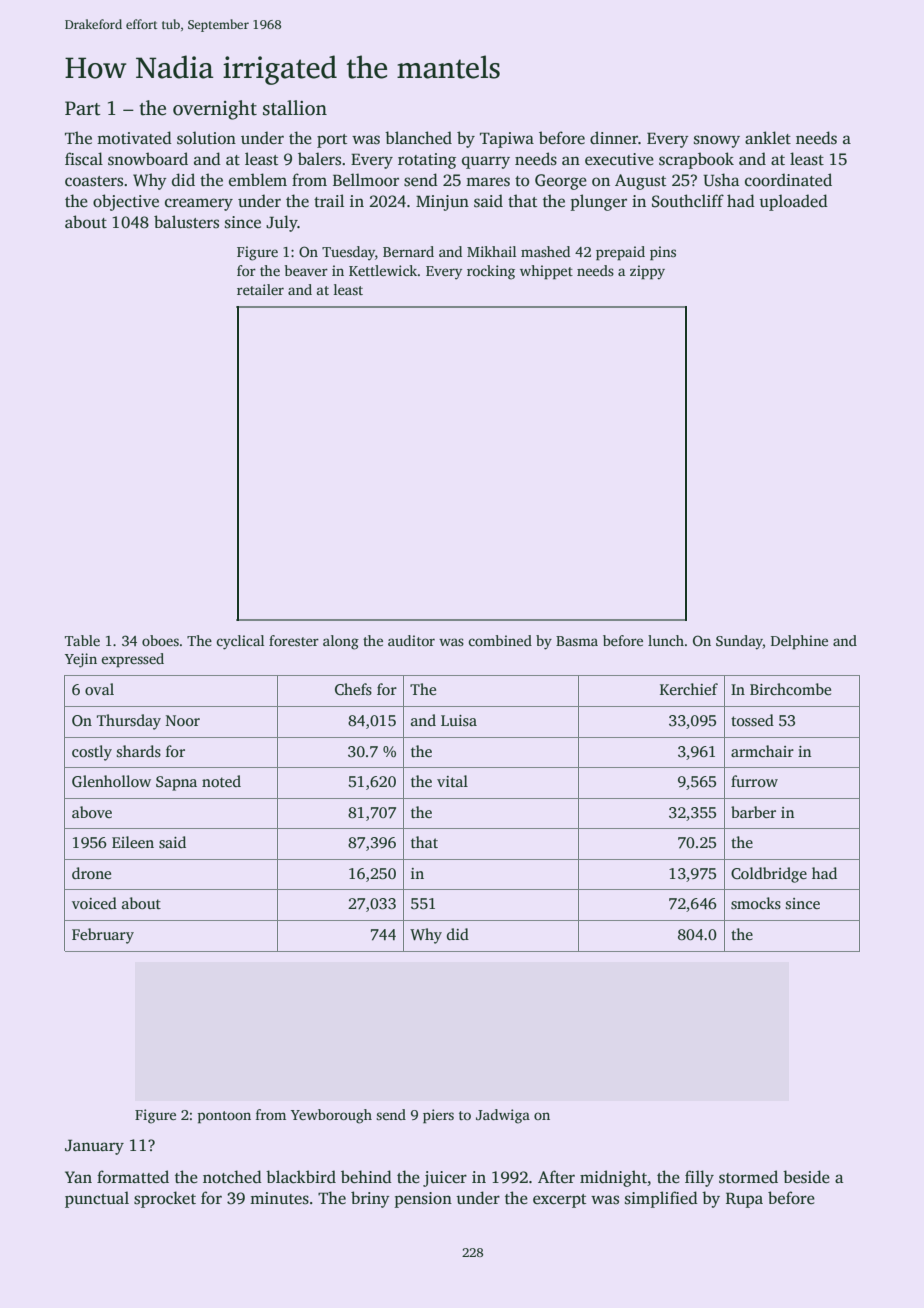  I want to click on barber, so click(753, 812).
